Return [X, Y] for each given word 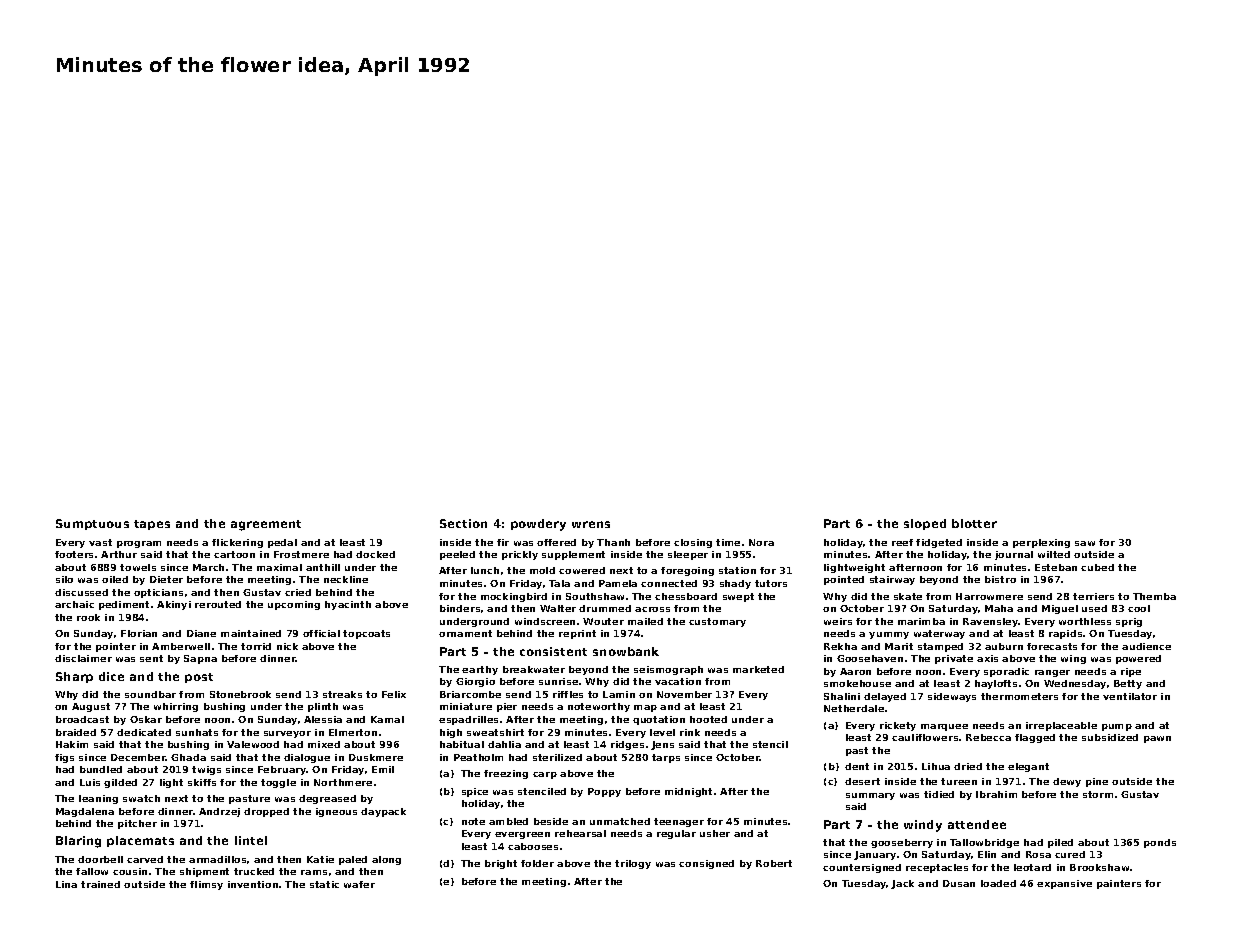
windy [923, 826]
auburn [1004, 646]
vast [100, 542]
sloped [925, 524]
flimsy [206, 885]
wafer [359, 884]
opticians [158, 593]
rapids [1065, 634]
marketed [758, 669]
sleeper [688, 555]
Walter [558, 608]
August [91, 707]
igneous [336, 812]
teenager [679, 822]
